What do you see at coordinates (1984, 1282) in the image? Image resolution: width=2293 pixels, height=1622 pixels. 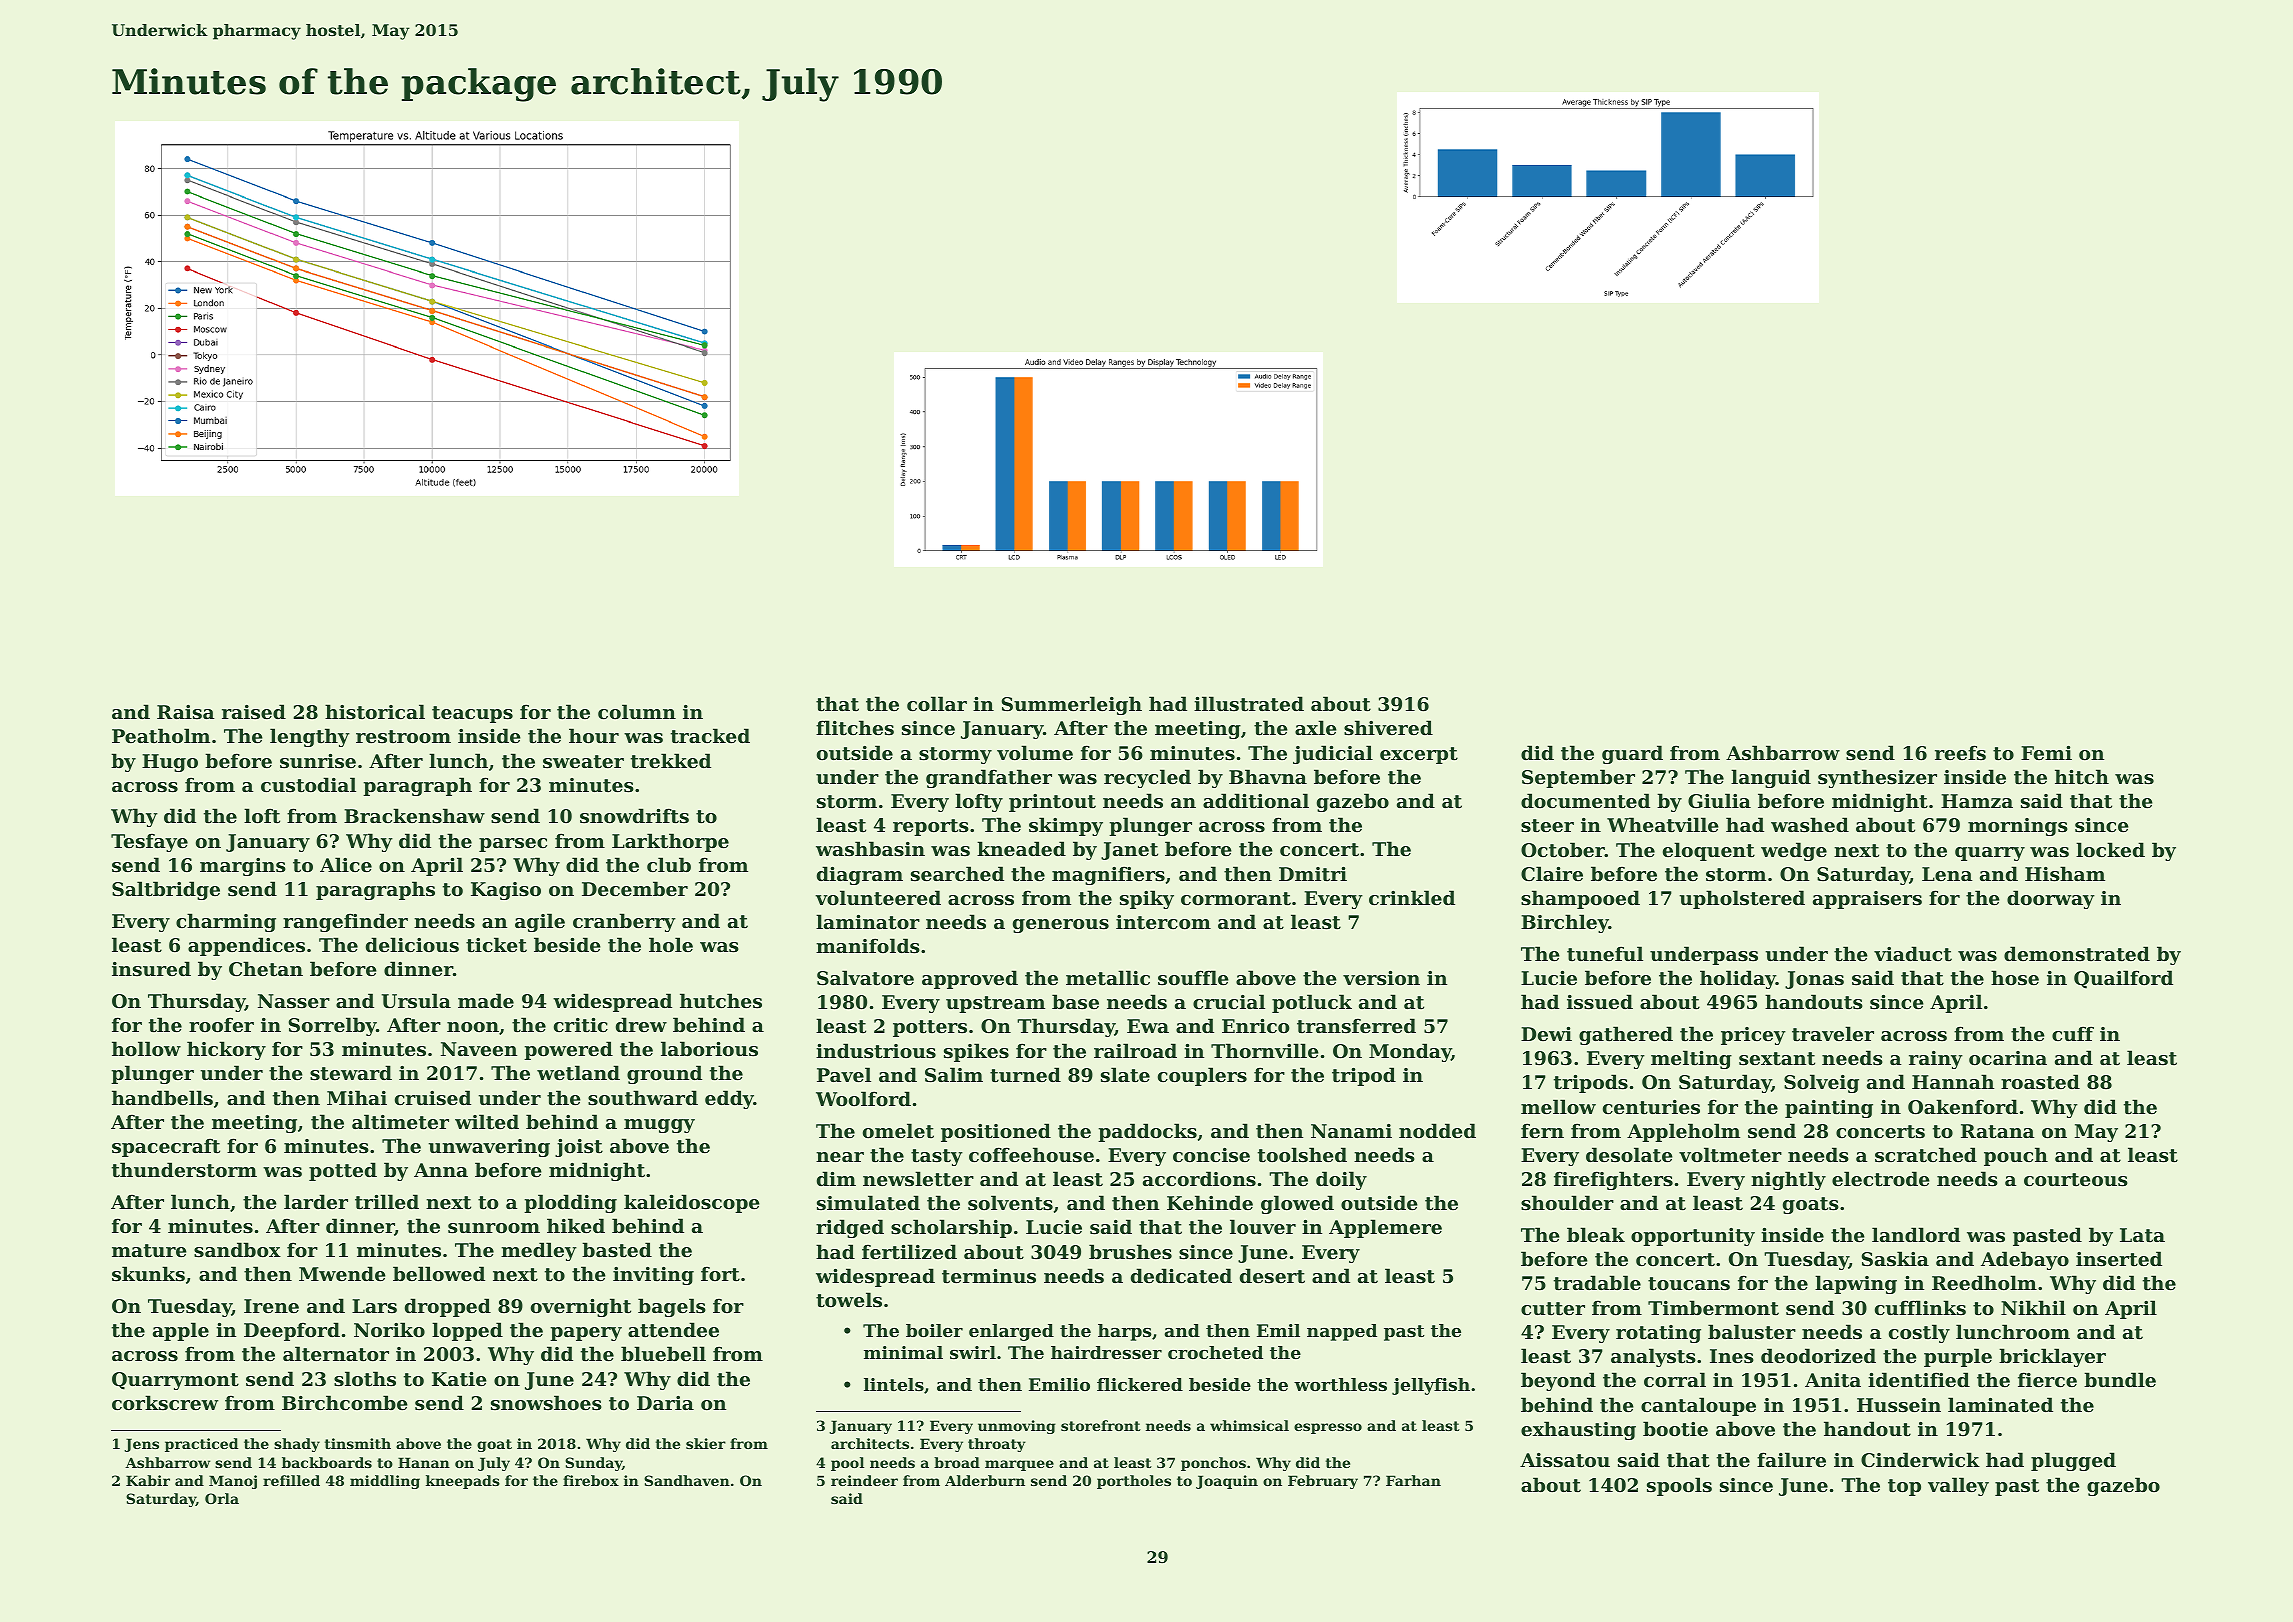 I see `Reedholm` at bounding box center [1984, 1282].
